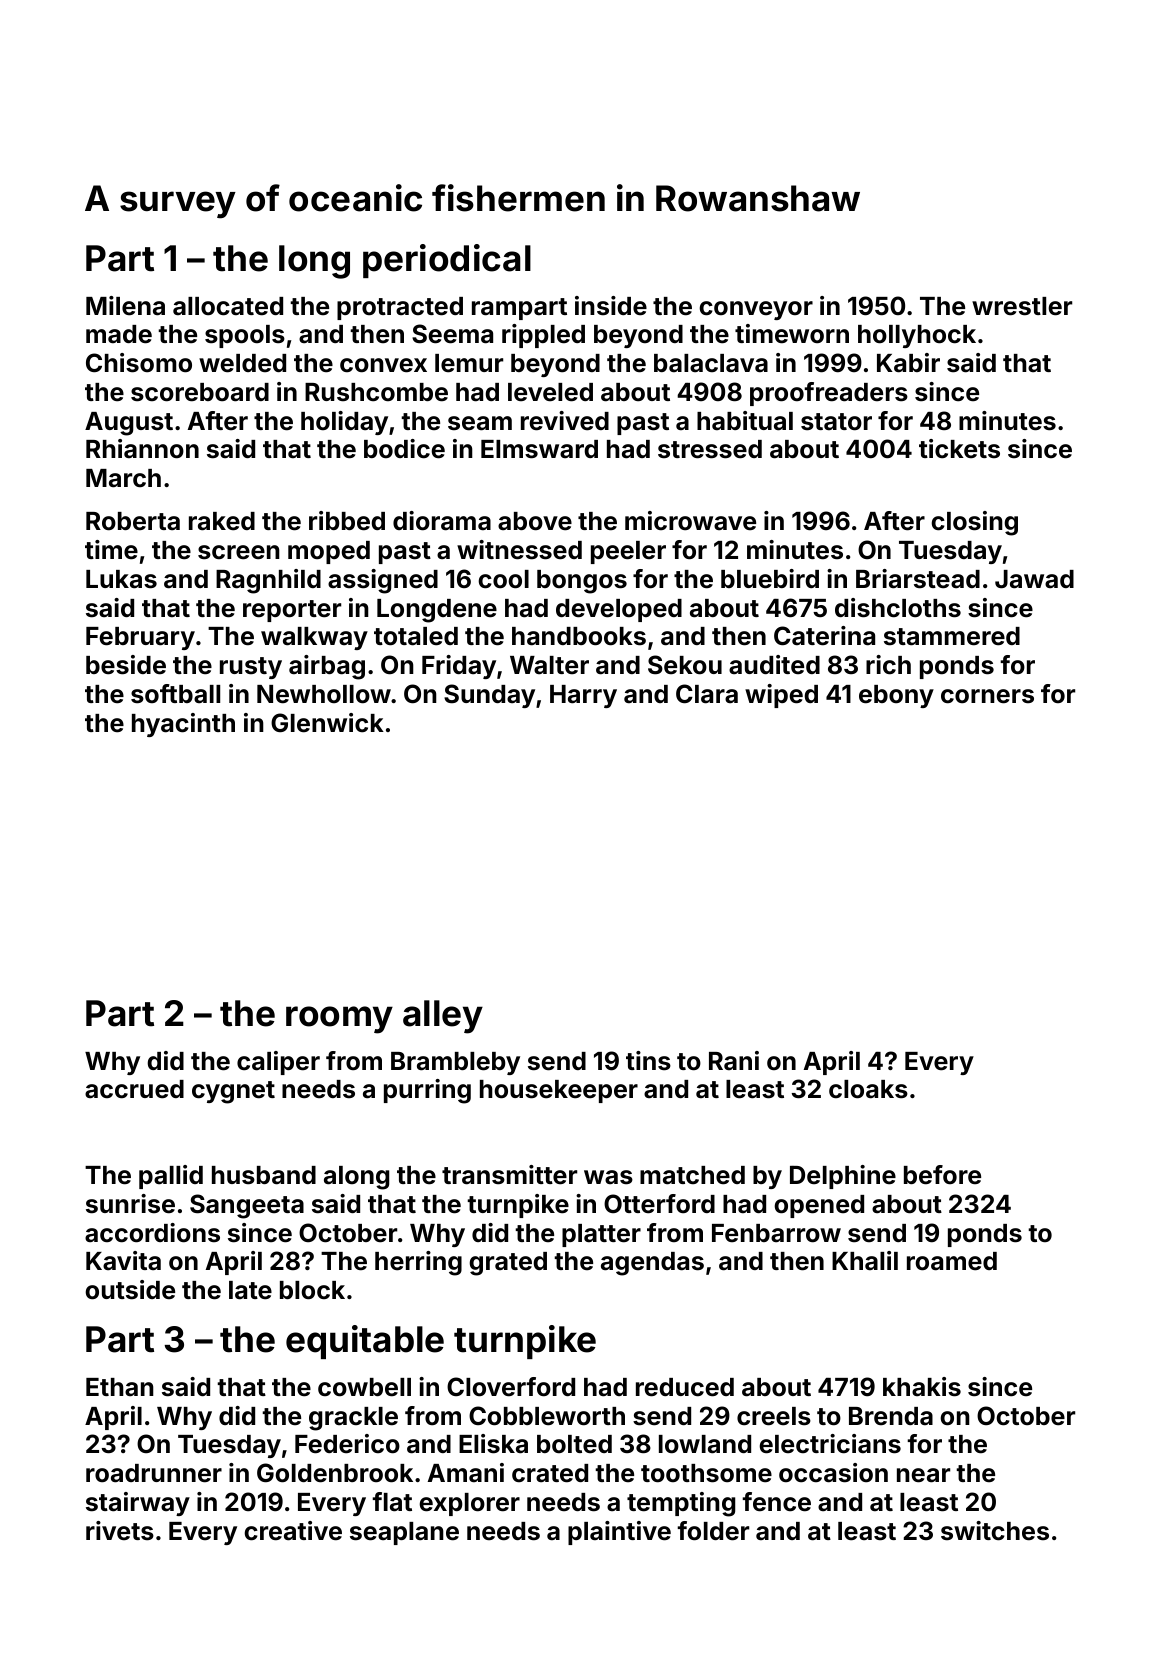  I want to click on corners, so click(987, 696).
